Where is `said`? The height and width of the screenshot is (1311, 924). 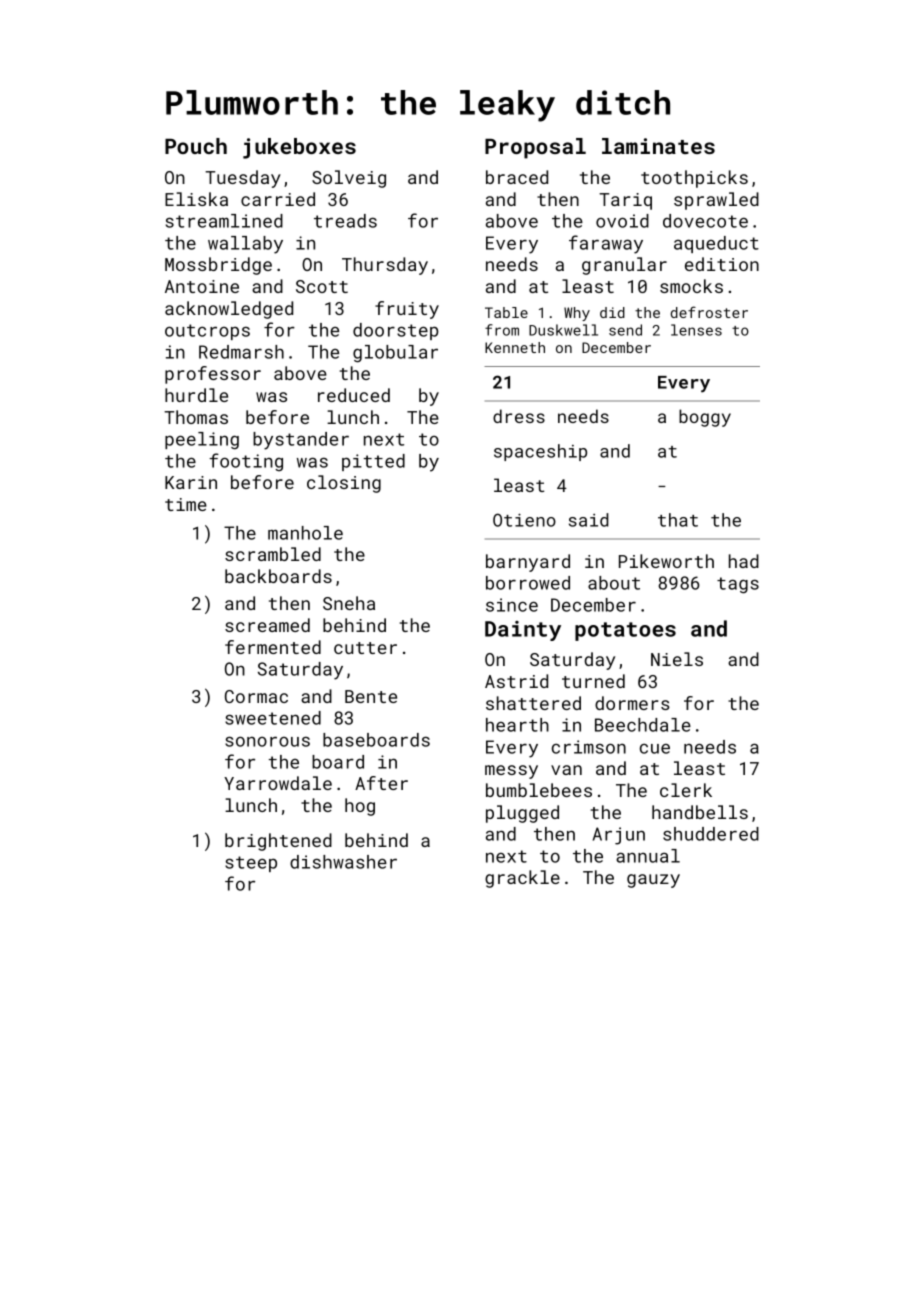 said is located at coordinates (589, 520).
